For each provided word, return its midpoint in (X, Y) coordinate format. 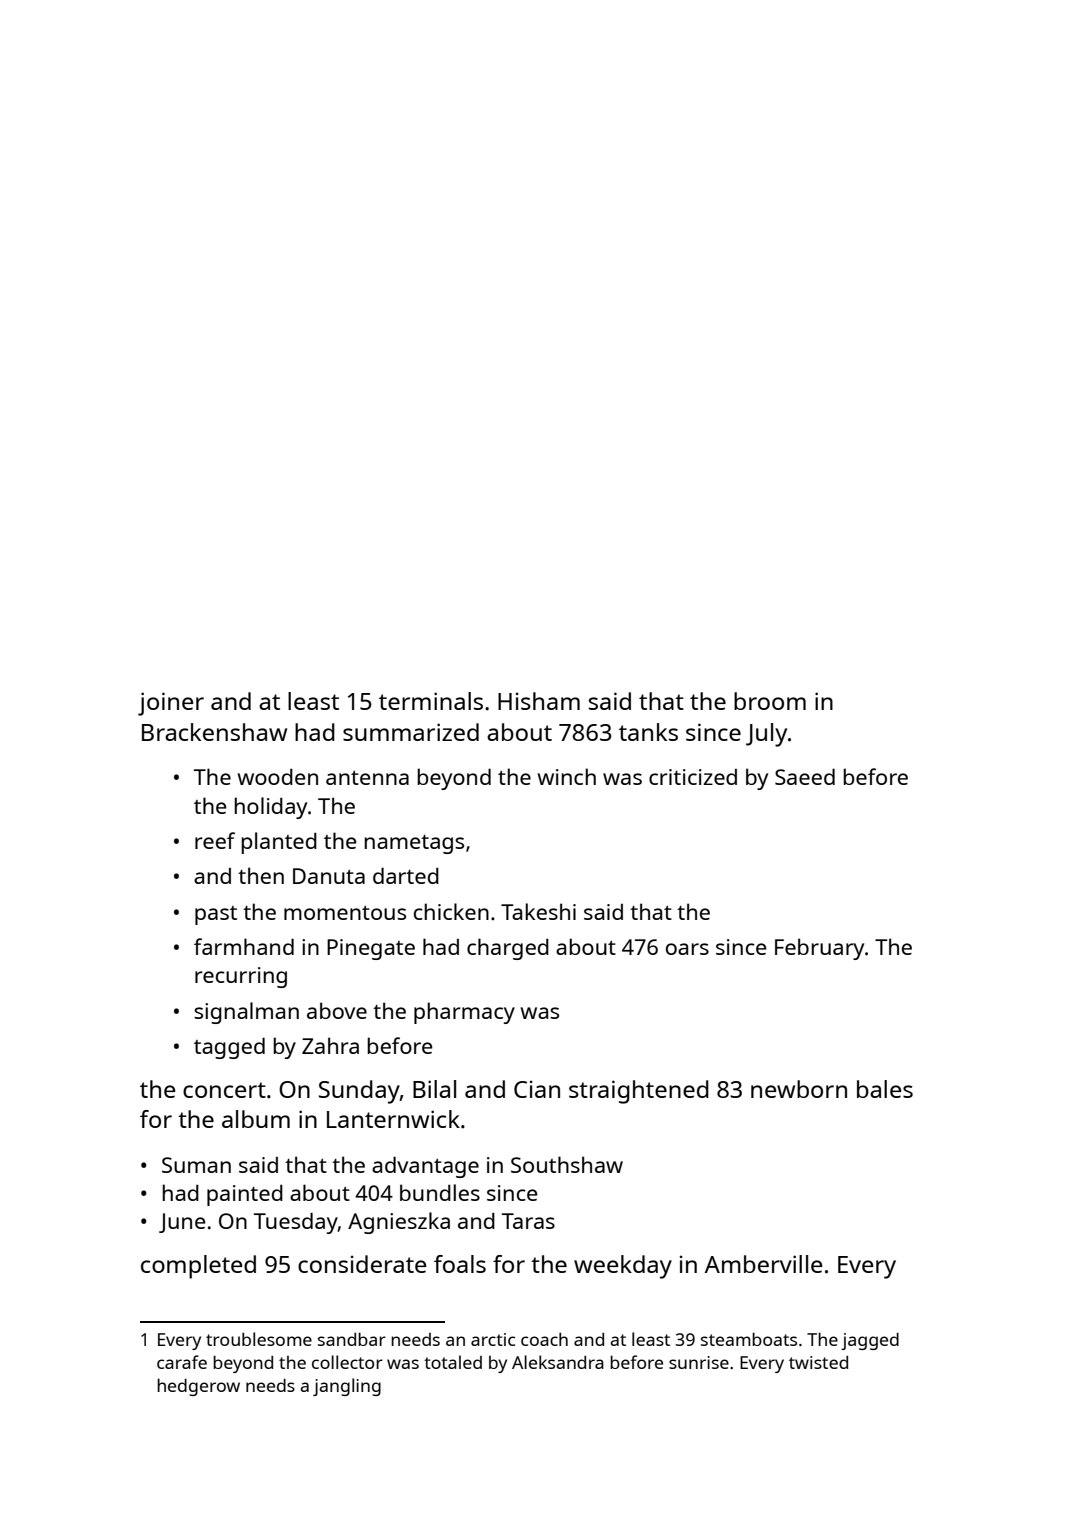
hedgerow (198, 1387)
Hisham (539, 701)
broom (770, 701)
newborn (799, 1089)
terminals (431, 701)
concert (224, 1090)
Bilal (434, 1089)
